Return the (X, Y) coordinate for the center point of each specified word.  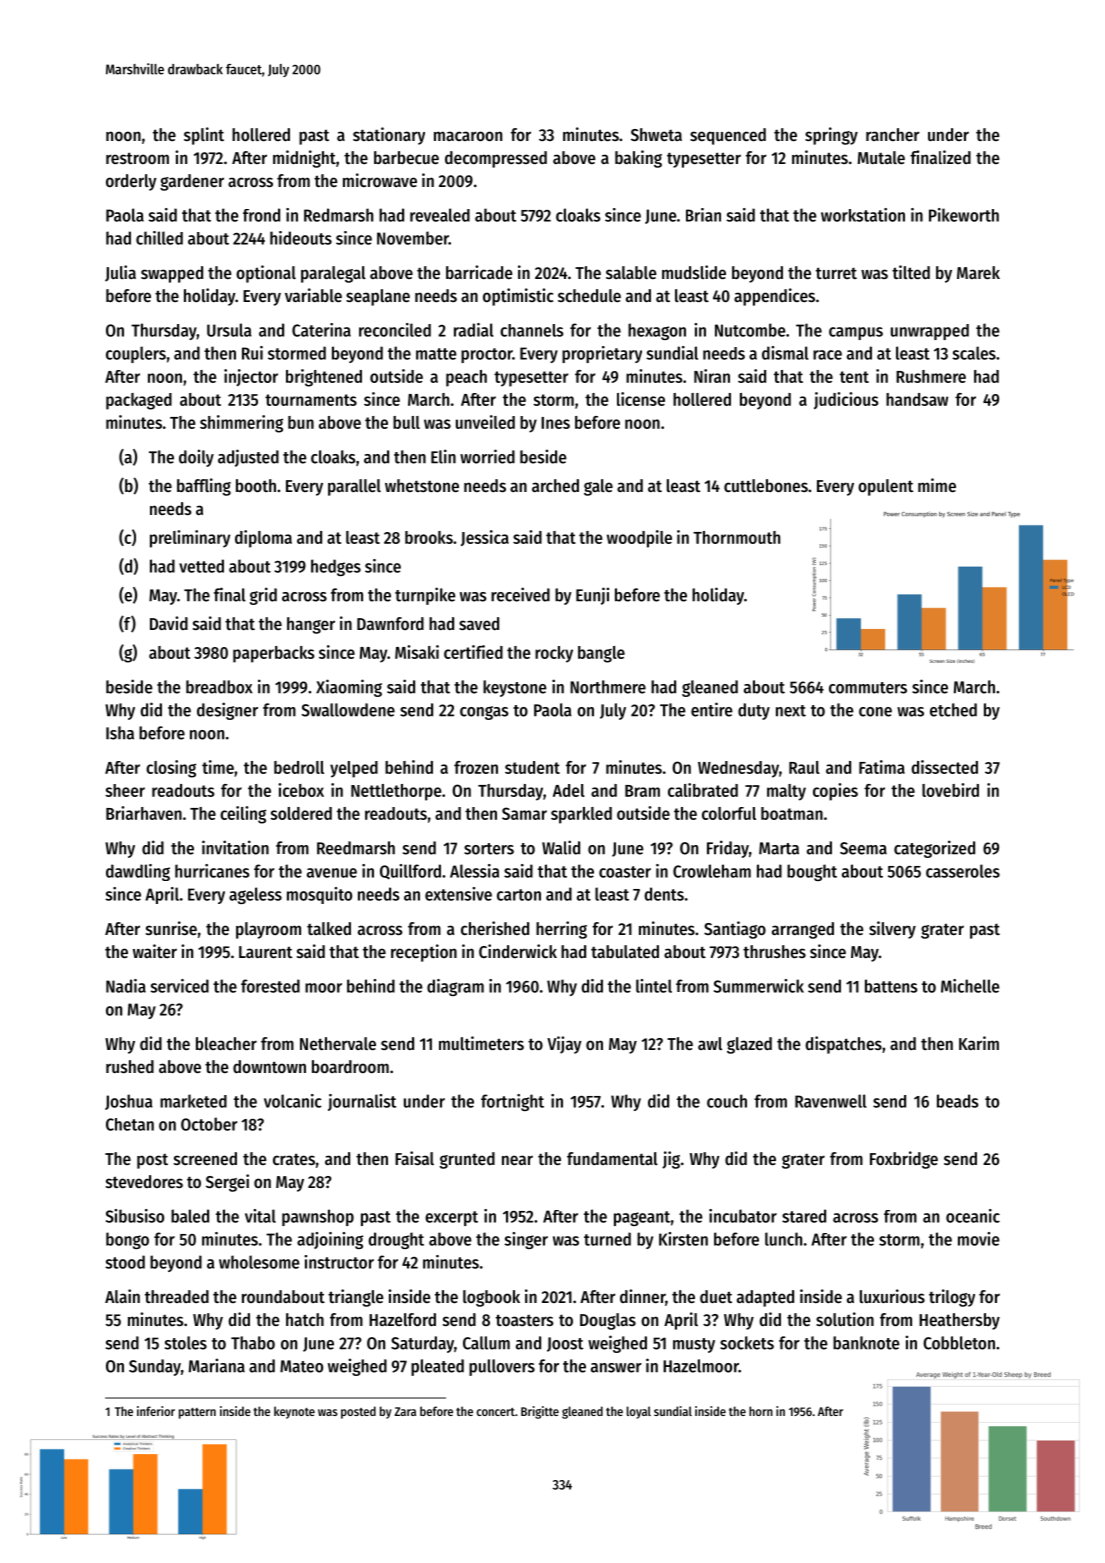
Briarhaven (144, 813)
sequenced (728, 136)
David (169, 623)
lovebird (950, 790)
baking (638, 159)
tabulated (625, 951)
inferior (156, 1411)
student (532, 767)
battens (891, 986)
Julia (120, 273)
